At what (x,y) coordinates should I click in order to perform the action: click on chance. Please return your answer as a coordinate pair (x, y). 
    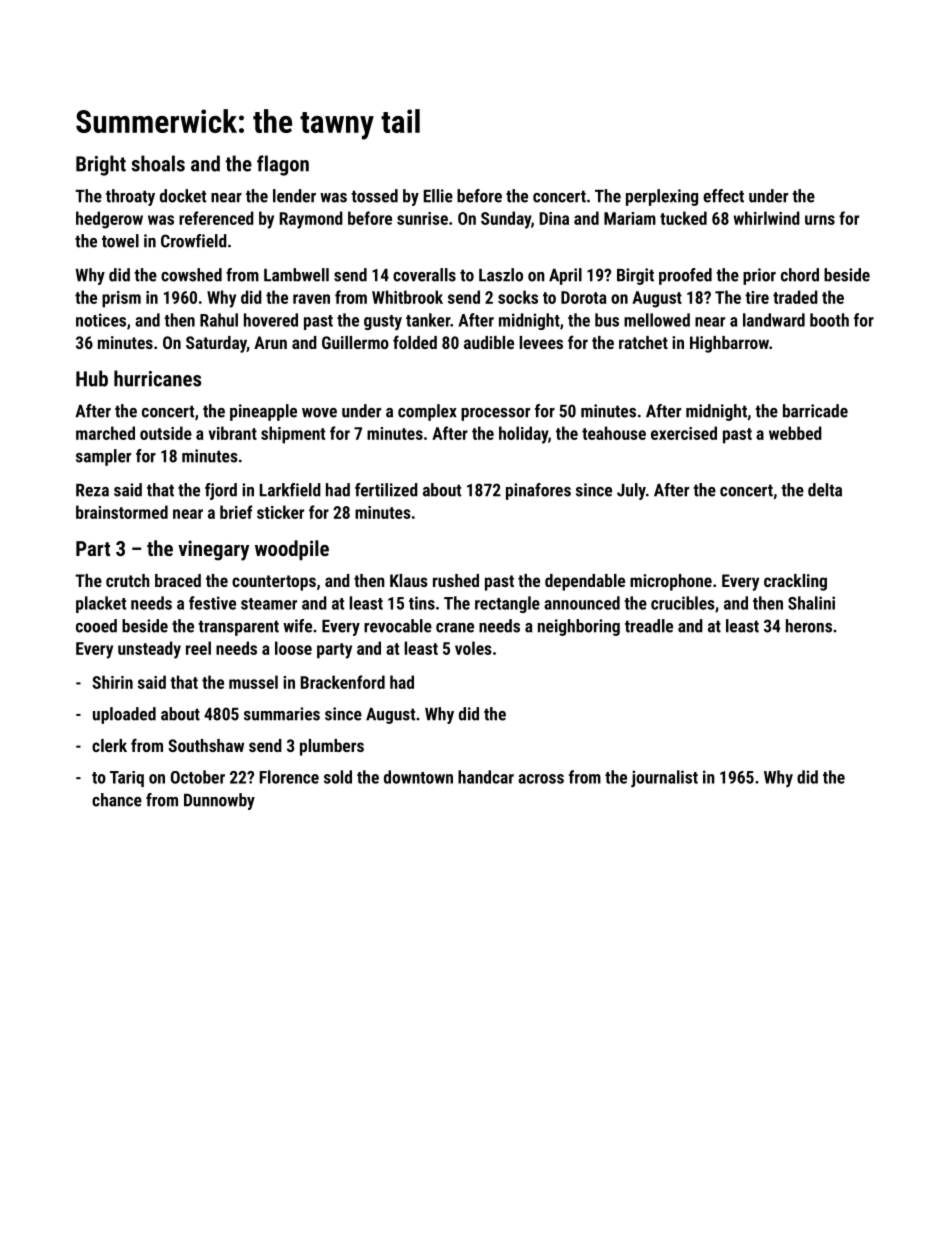
    Looking at the image, I should click on (117, 800).
